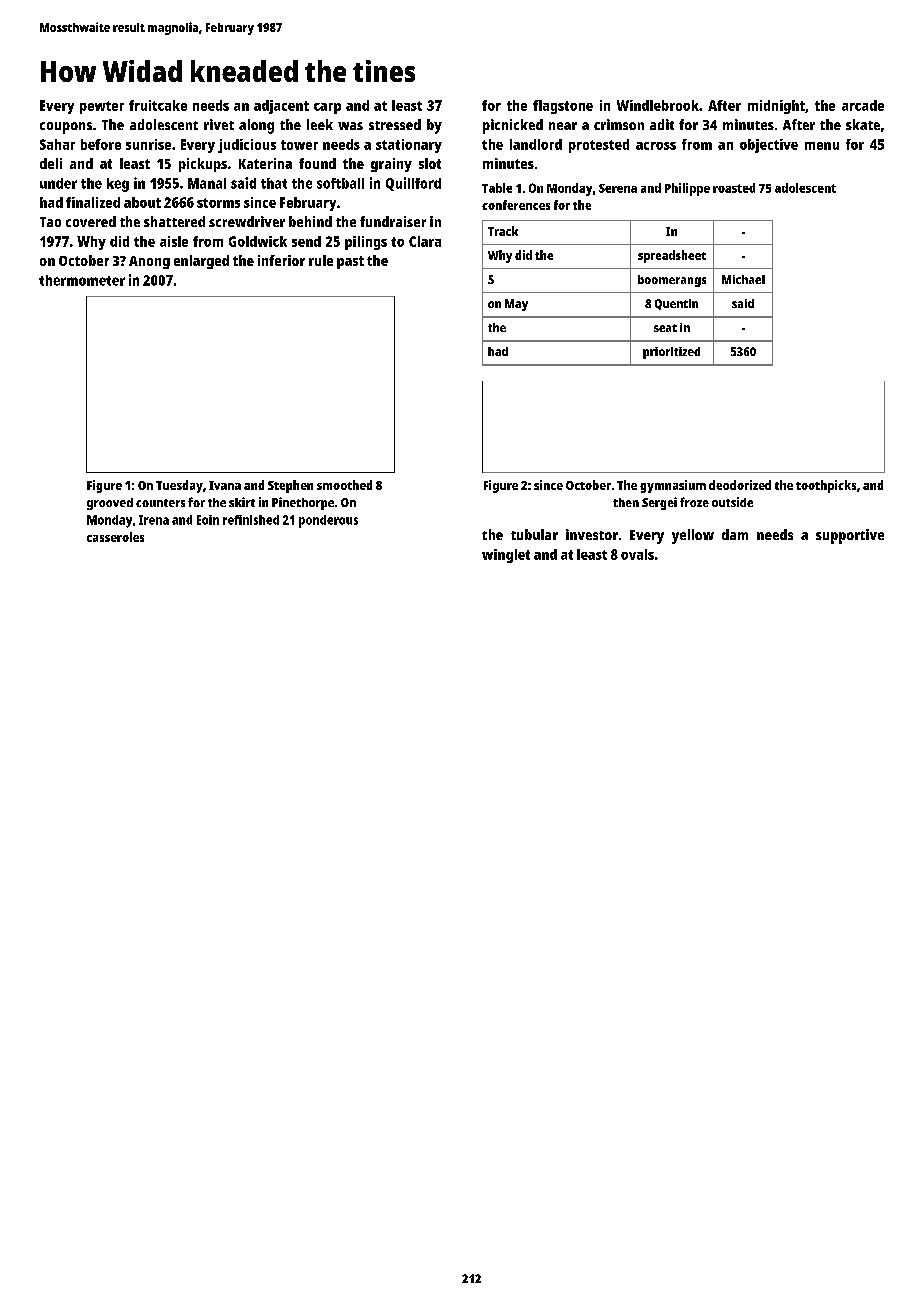  What do you see at coordinates (687, 189) in the image?
I see `Philippe` at bounding box center [687, 189].
